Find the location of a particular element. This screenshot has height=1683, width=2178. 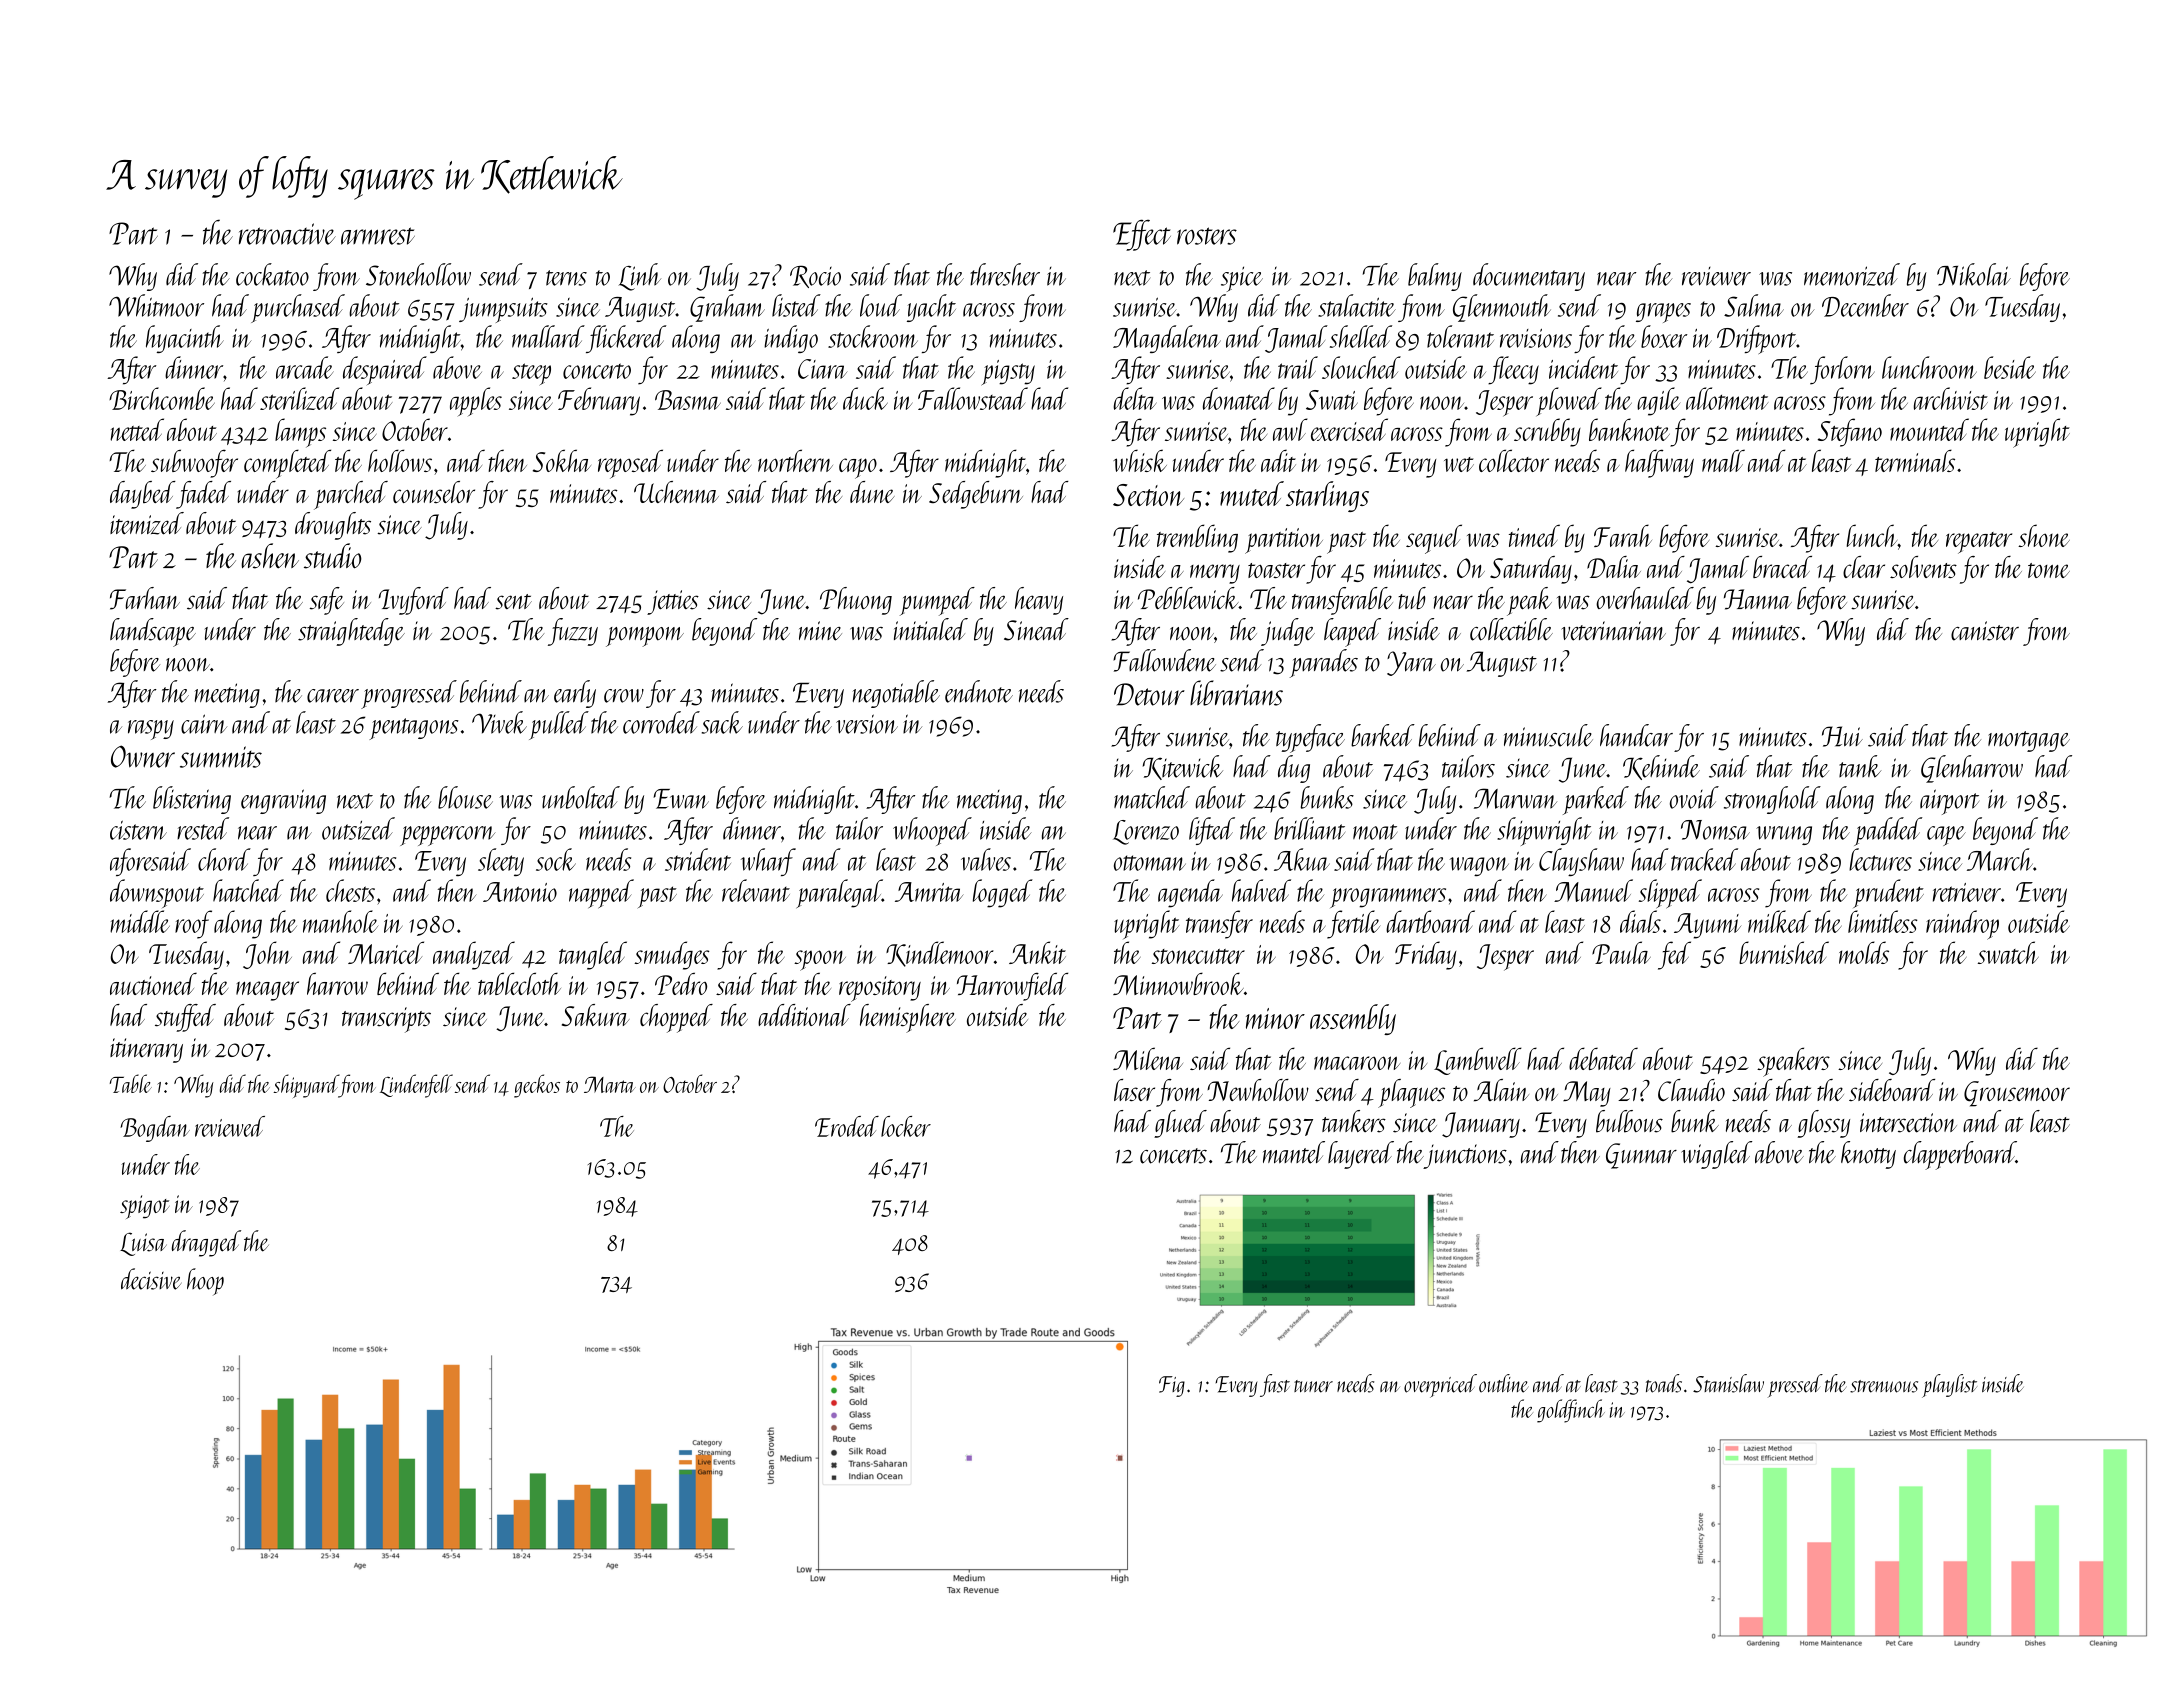

sideboard is located at coordinates (1892, 1090).
